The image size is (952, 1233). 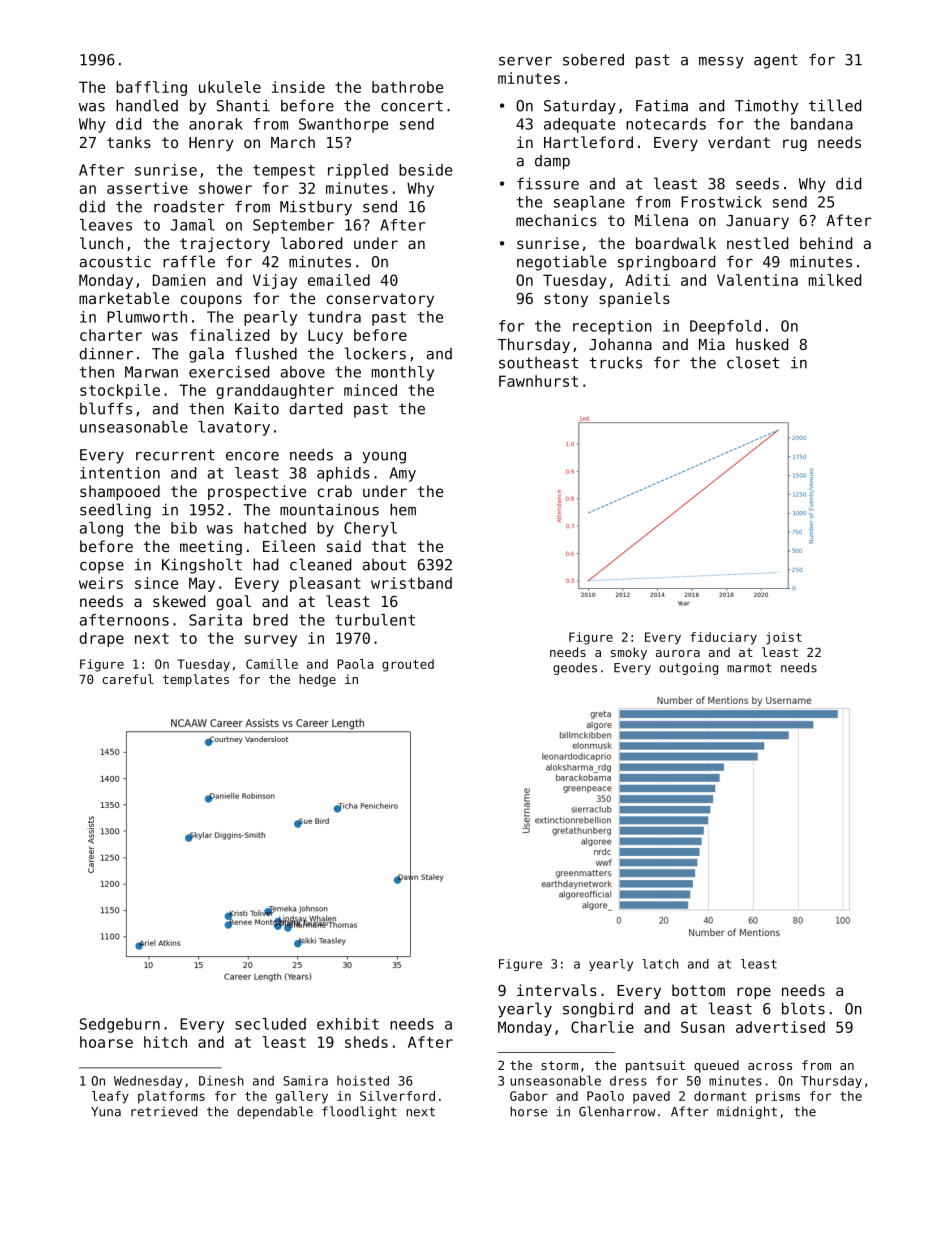 I want to click on leaves, so click(x=106, y=225).
